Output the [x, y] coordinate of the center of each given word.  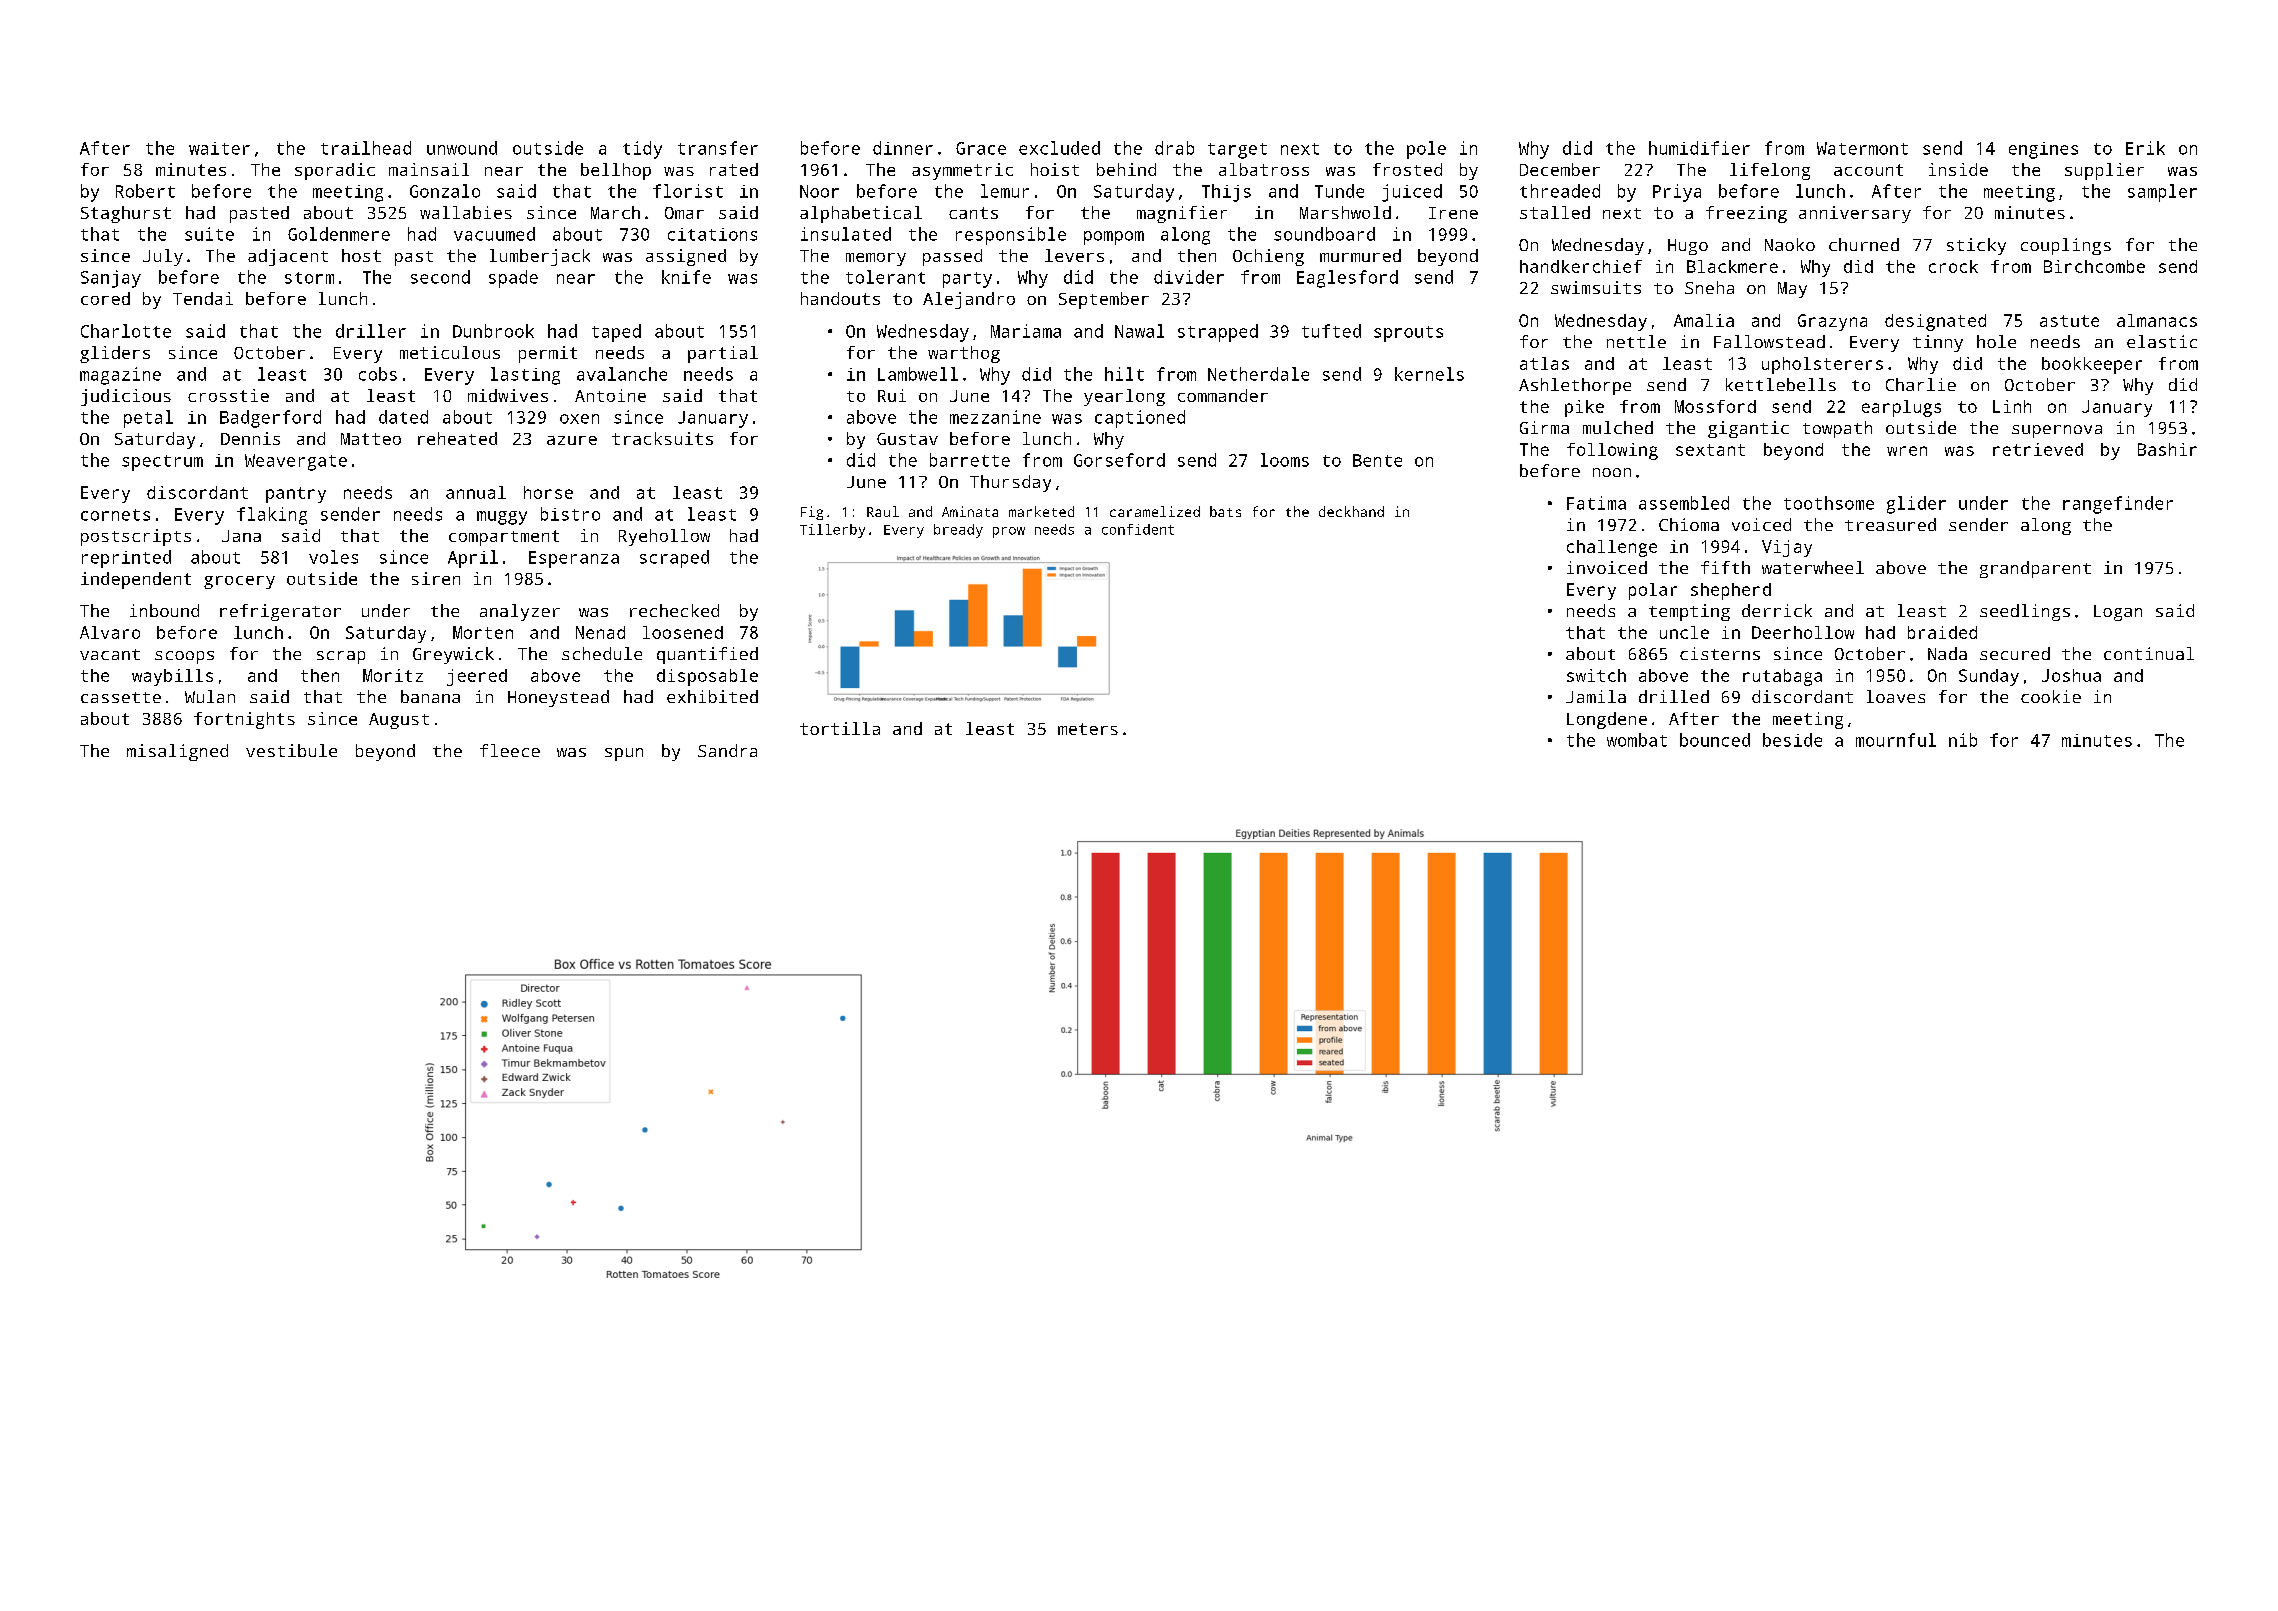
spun [624, 754]
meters [1088, 729]
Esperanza [574, 559]
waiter [219, 148]
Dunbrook [493, 331]
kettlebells [1781, 384]
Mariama [1026, 331]
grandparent [2035, 569]
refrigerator [280, 612]
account [1868, 170]
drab [1174, 148]
